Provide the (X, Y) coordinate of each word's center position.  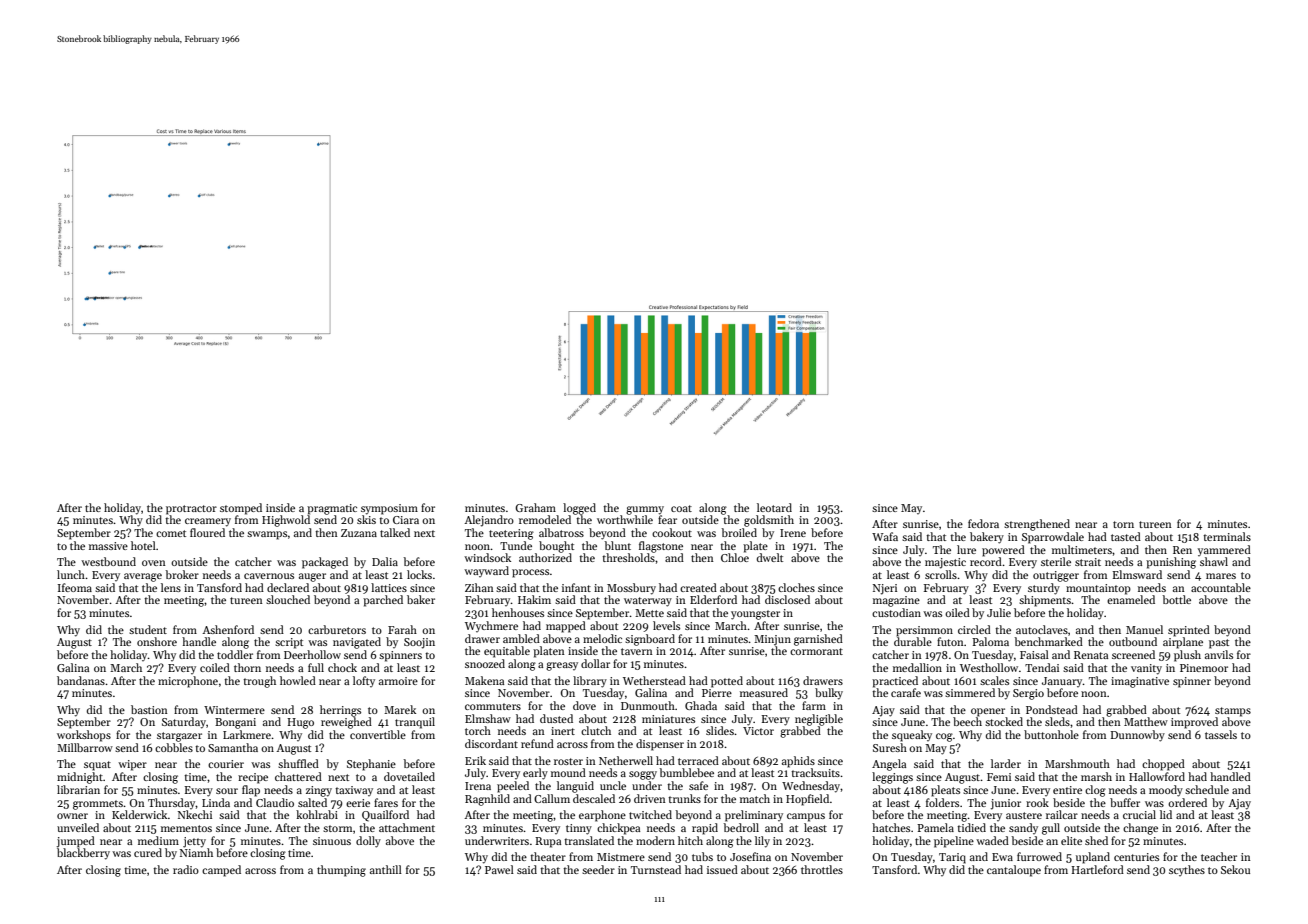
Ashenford (228, 629)
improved (1194, 723)
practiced (895, 682)
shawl (1214, 561)
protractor (191, 510)
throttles (822, 869)
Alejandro (489, 521)
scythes (1187, 870)
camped (221, 871)
